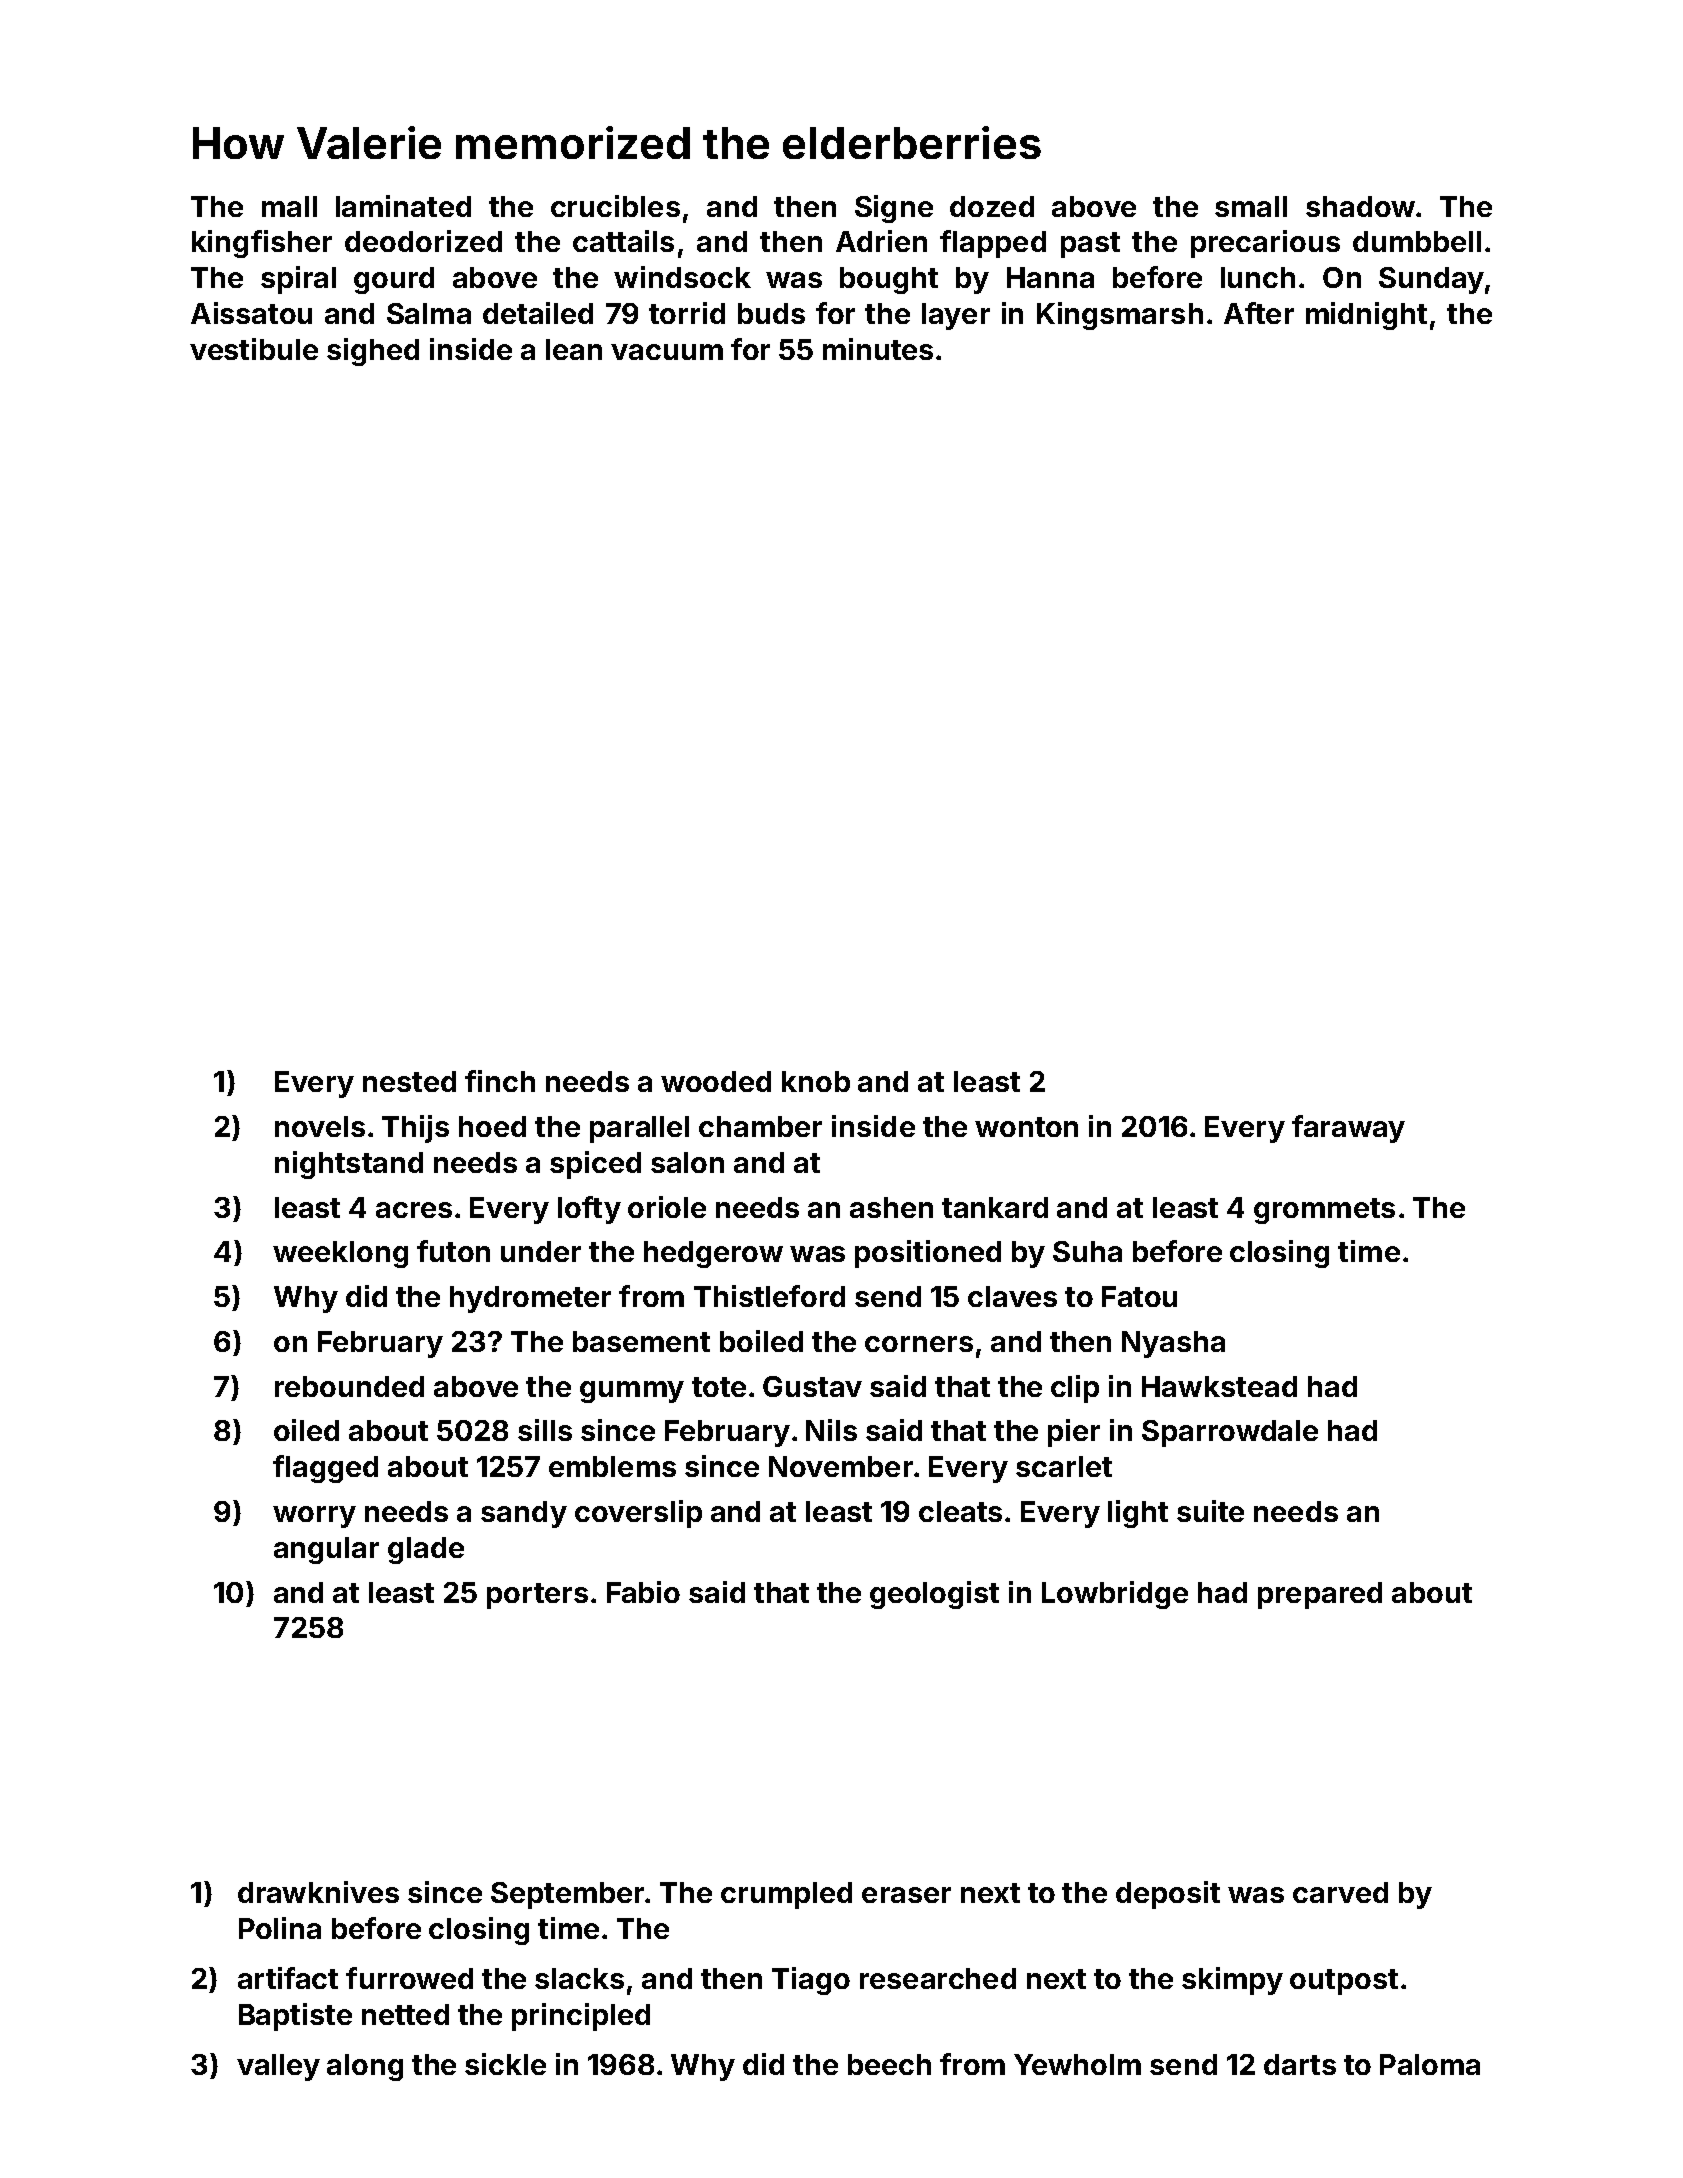 Image resolution: width=1683 pixels, height=2178 pixels. What do you see at coordinates (320, 1126) in the screenshot?
I see `novels` at bounding box center [320, 1126].
